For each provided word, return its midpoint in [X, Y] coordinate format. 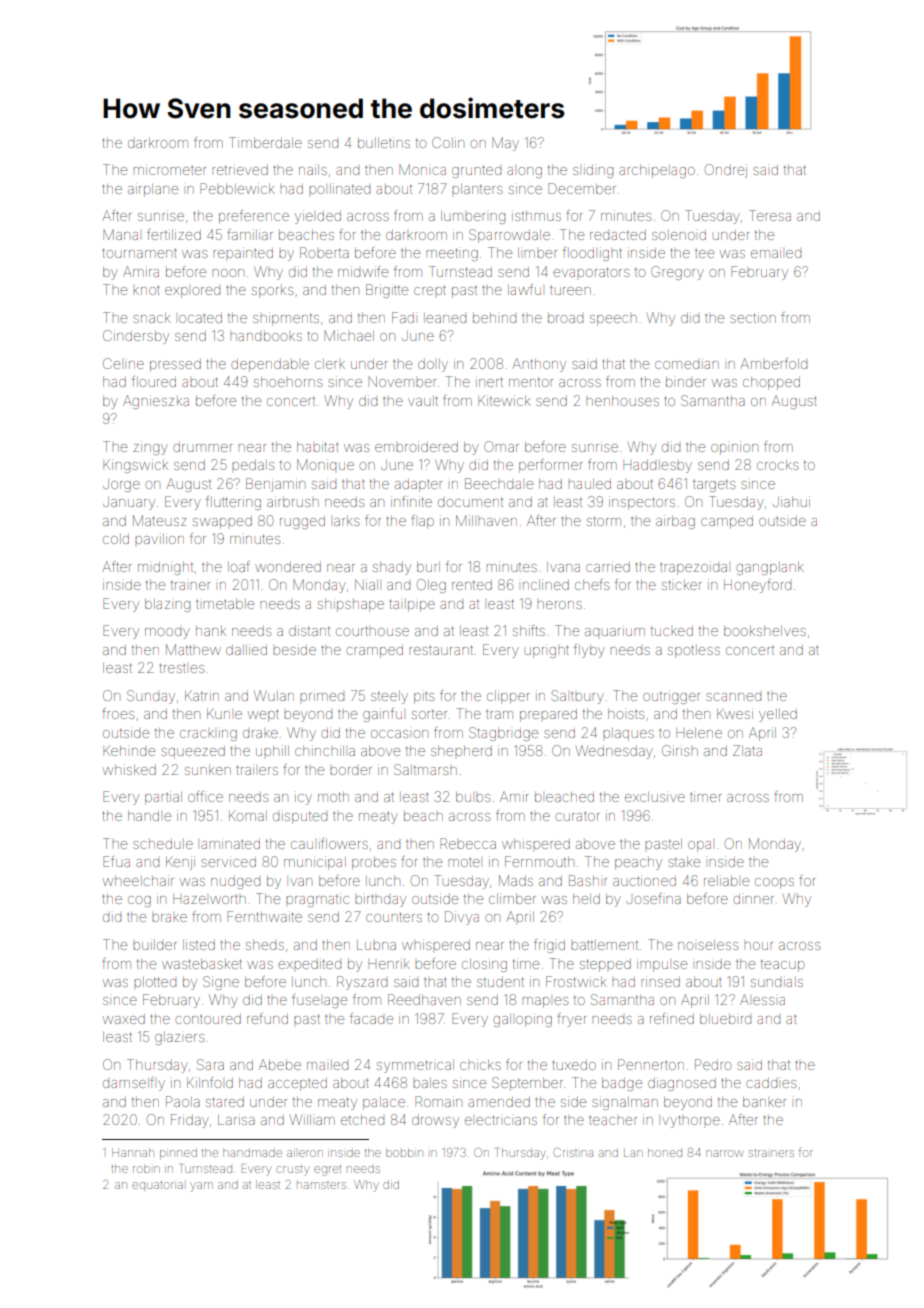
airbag [675, 522]
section [753, 317]
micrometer [169, 169]
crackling [208, 734]
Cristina [573, 1152]
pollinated [339, 188]
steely [389, 697]
